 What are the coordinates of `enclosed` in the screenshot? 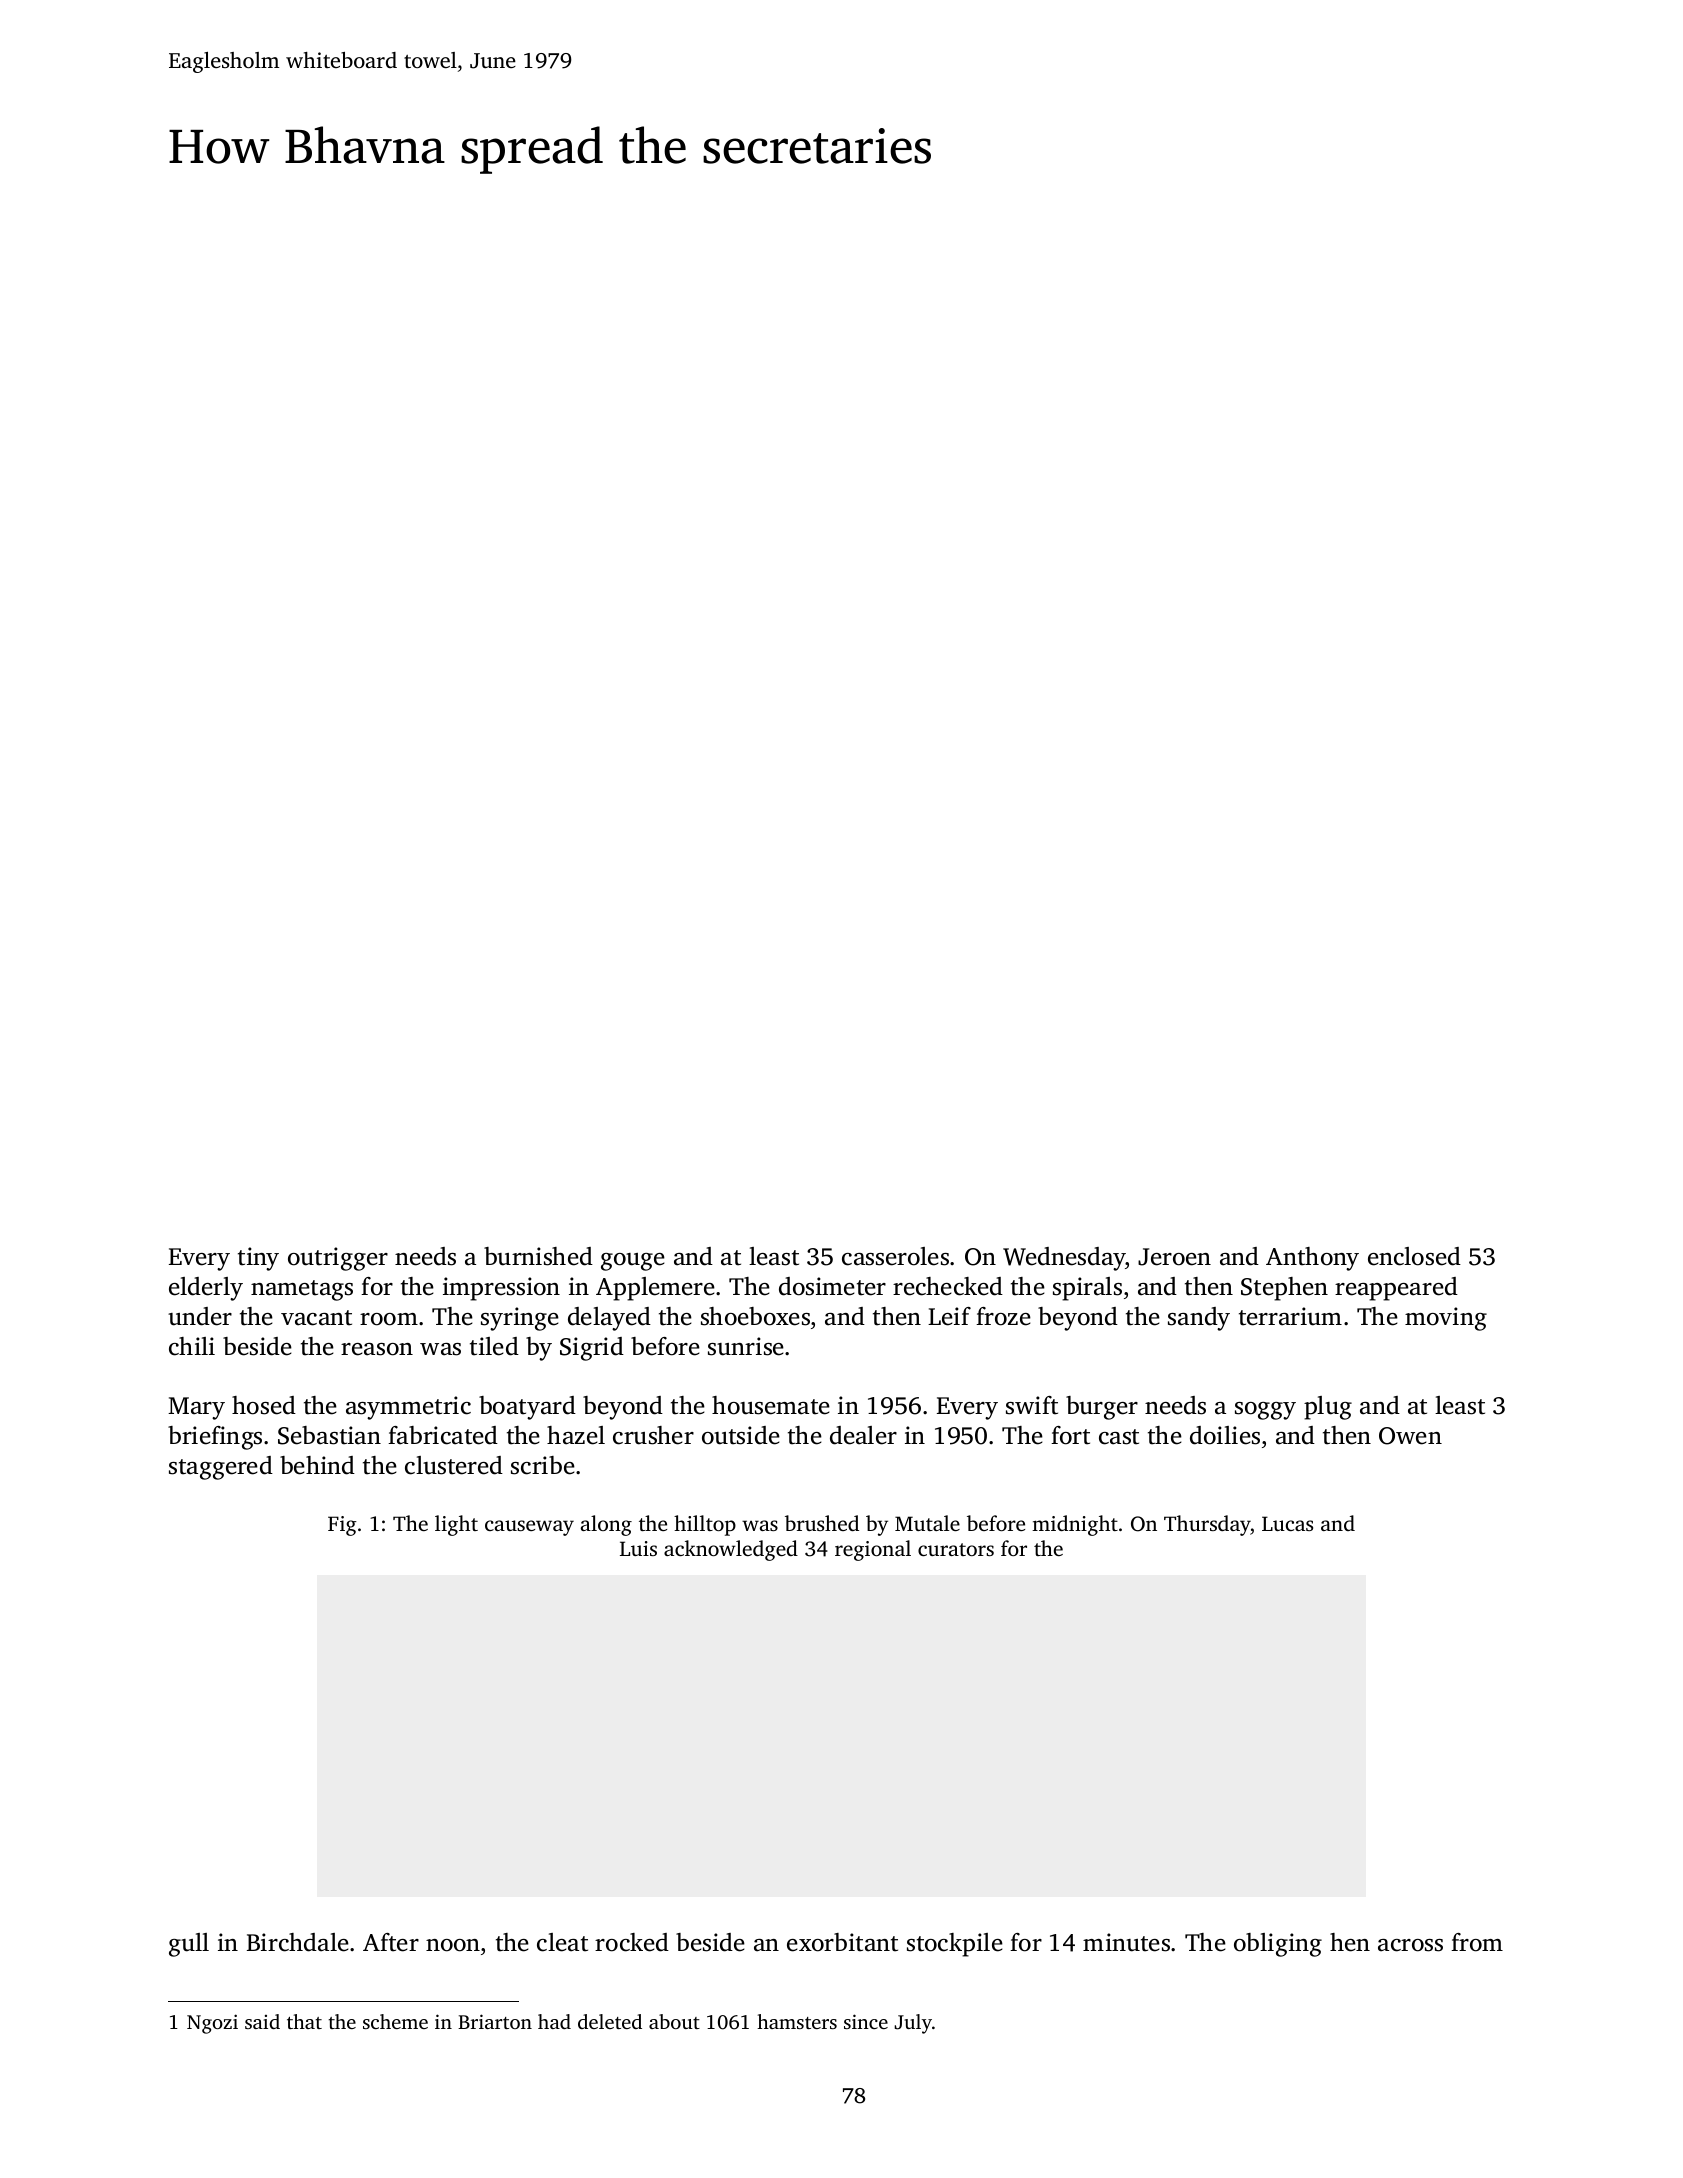 It's located at (1414, 1256).
